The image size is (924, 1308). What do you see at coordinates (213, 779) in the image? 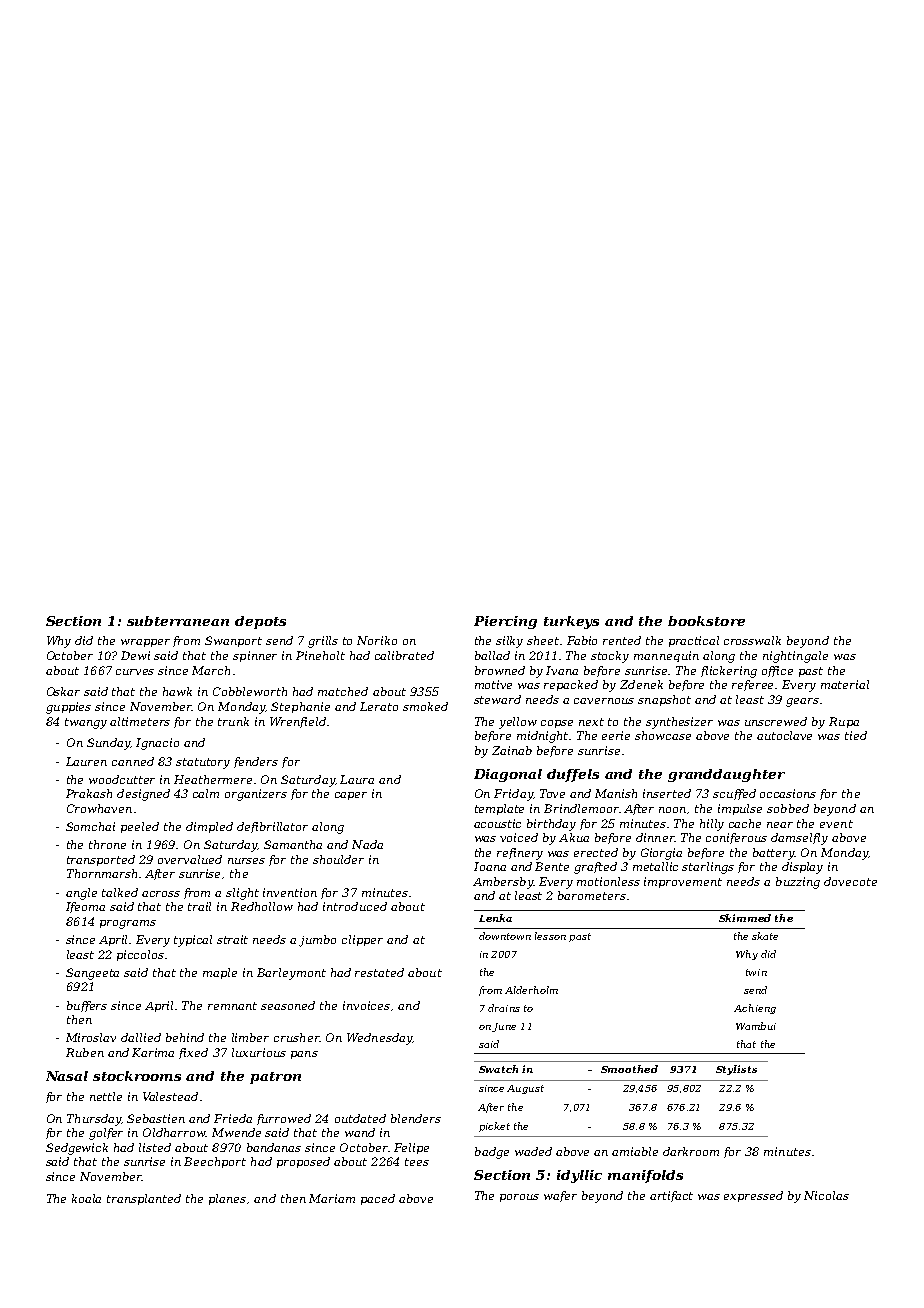
I see `Heathermere` at bounding box center [213, 779].
